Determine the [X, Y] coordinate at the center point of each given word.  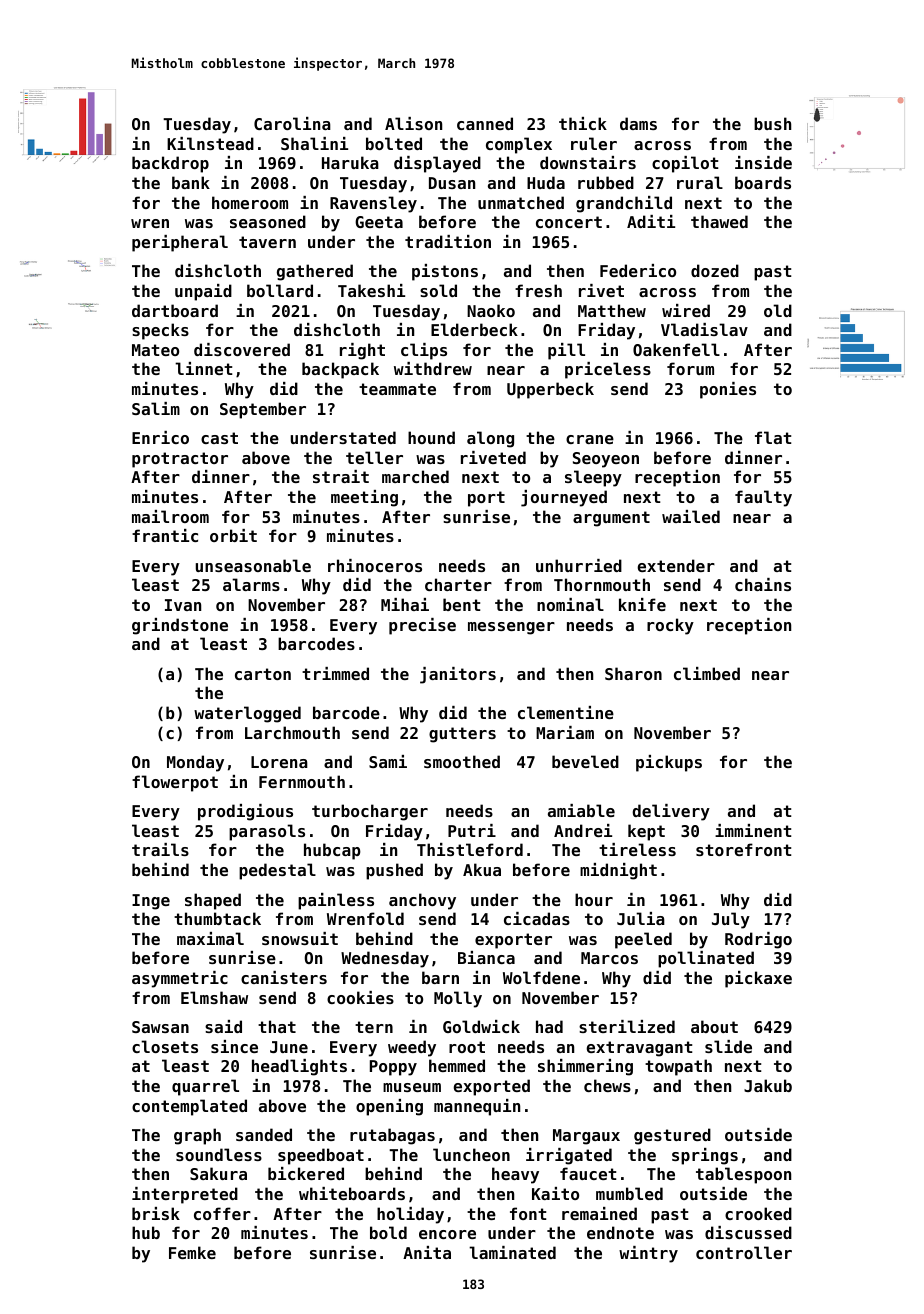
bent [462, 604]
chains [763, 584]
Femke [192, 1252]
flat [773, 437]
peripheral [180, 243]
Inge [151, 902]
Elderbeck [474, 329]
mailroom [170, 516]
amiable [581, 810]
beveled [585, 761]
